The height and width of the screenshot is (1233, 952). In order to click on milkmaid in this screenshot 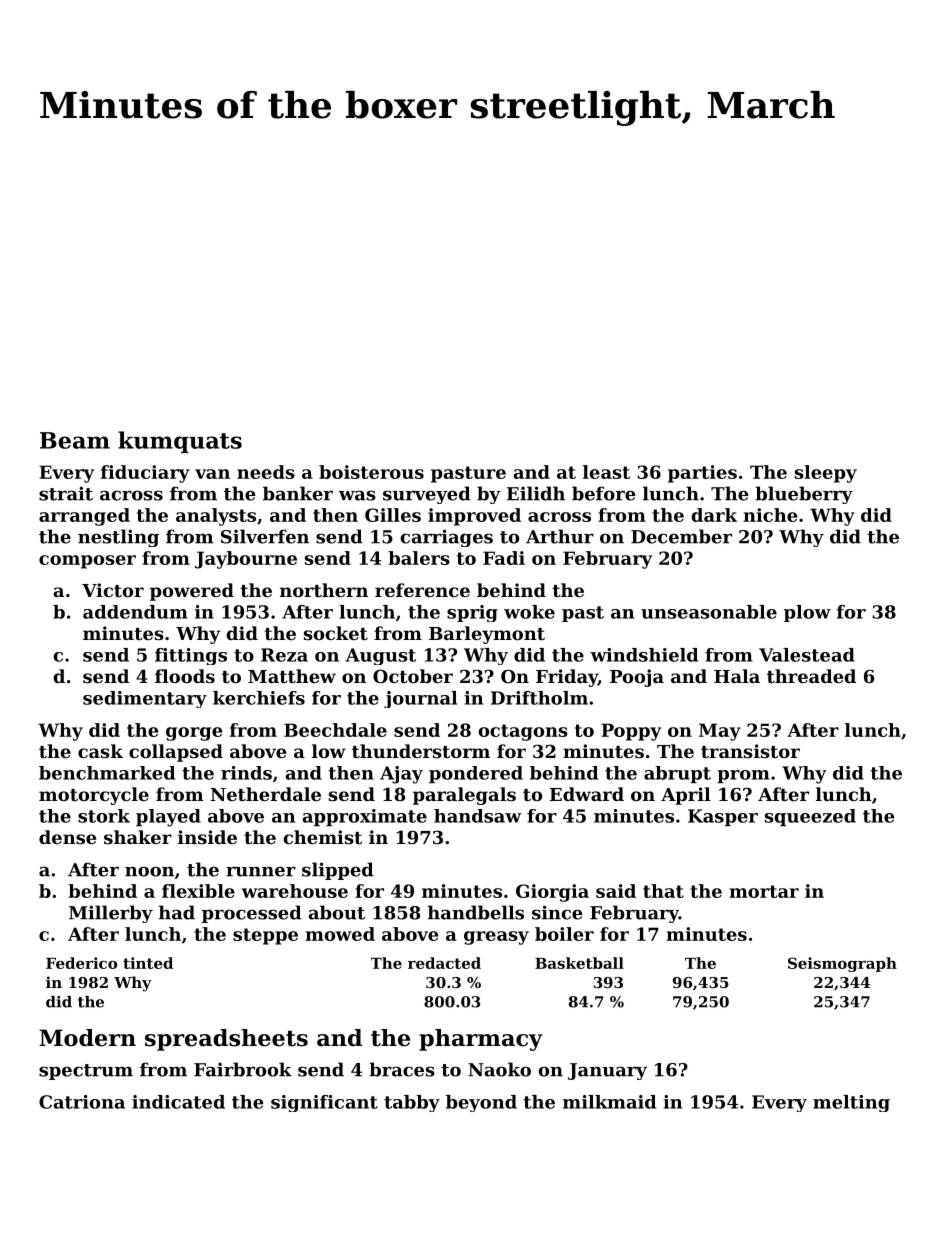, I will do `click(609, 1102)`.
